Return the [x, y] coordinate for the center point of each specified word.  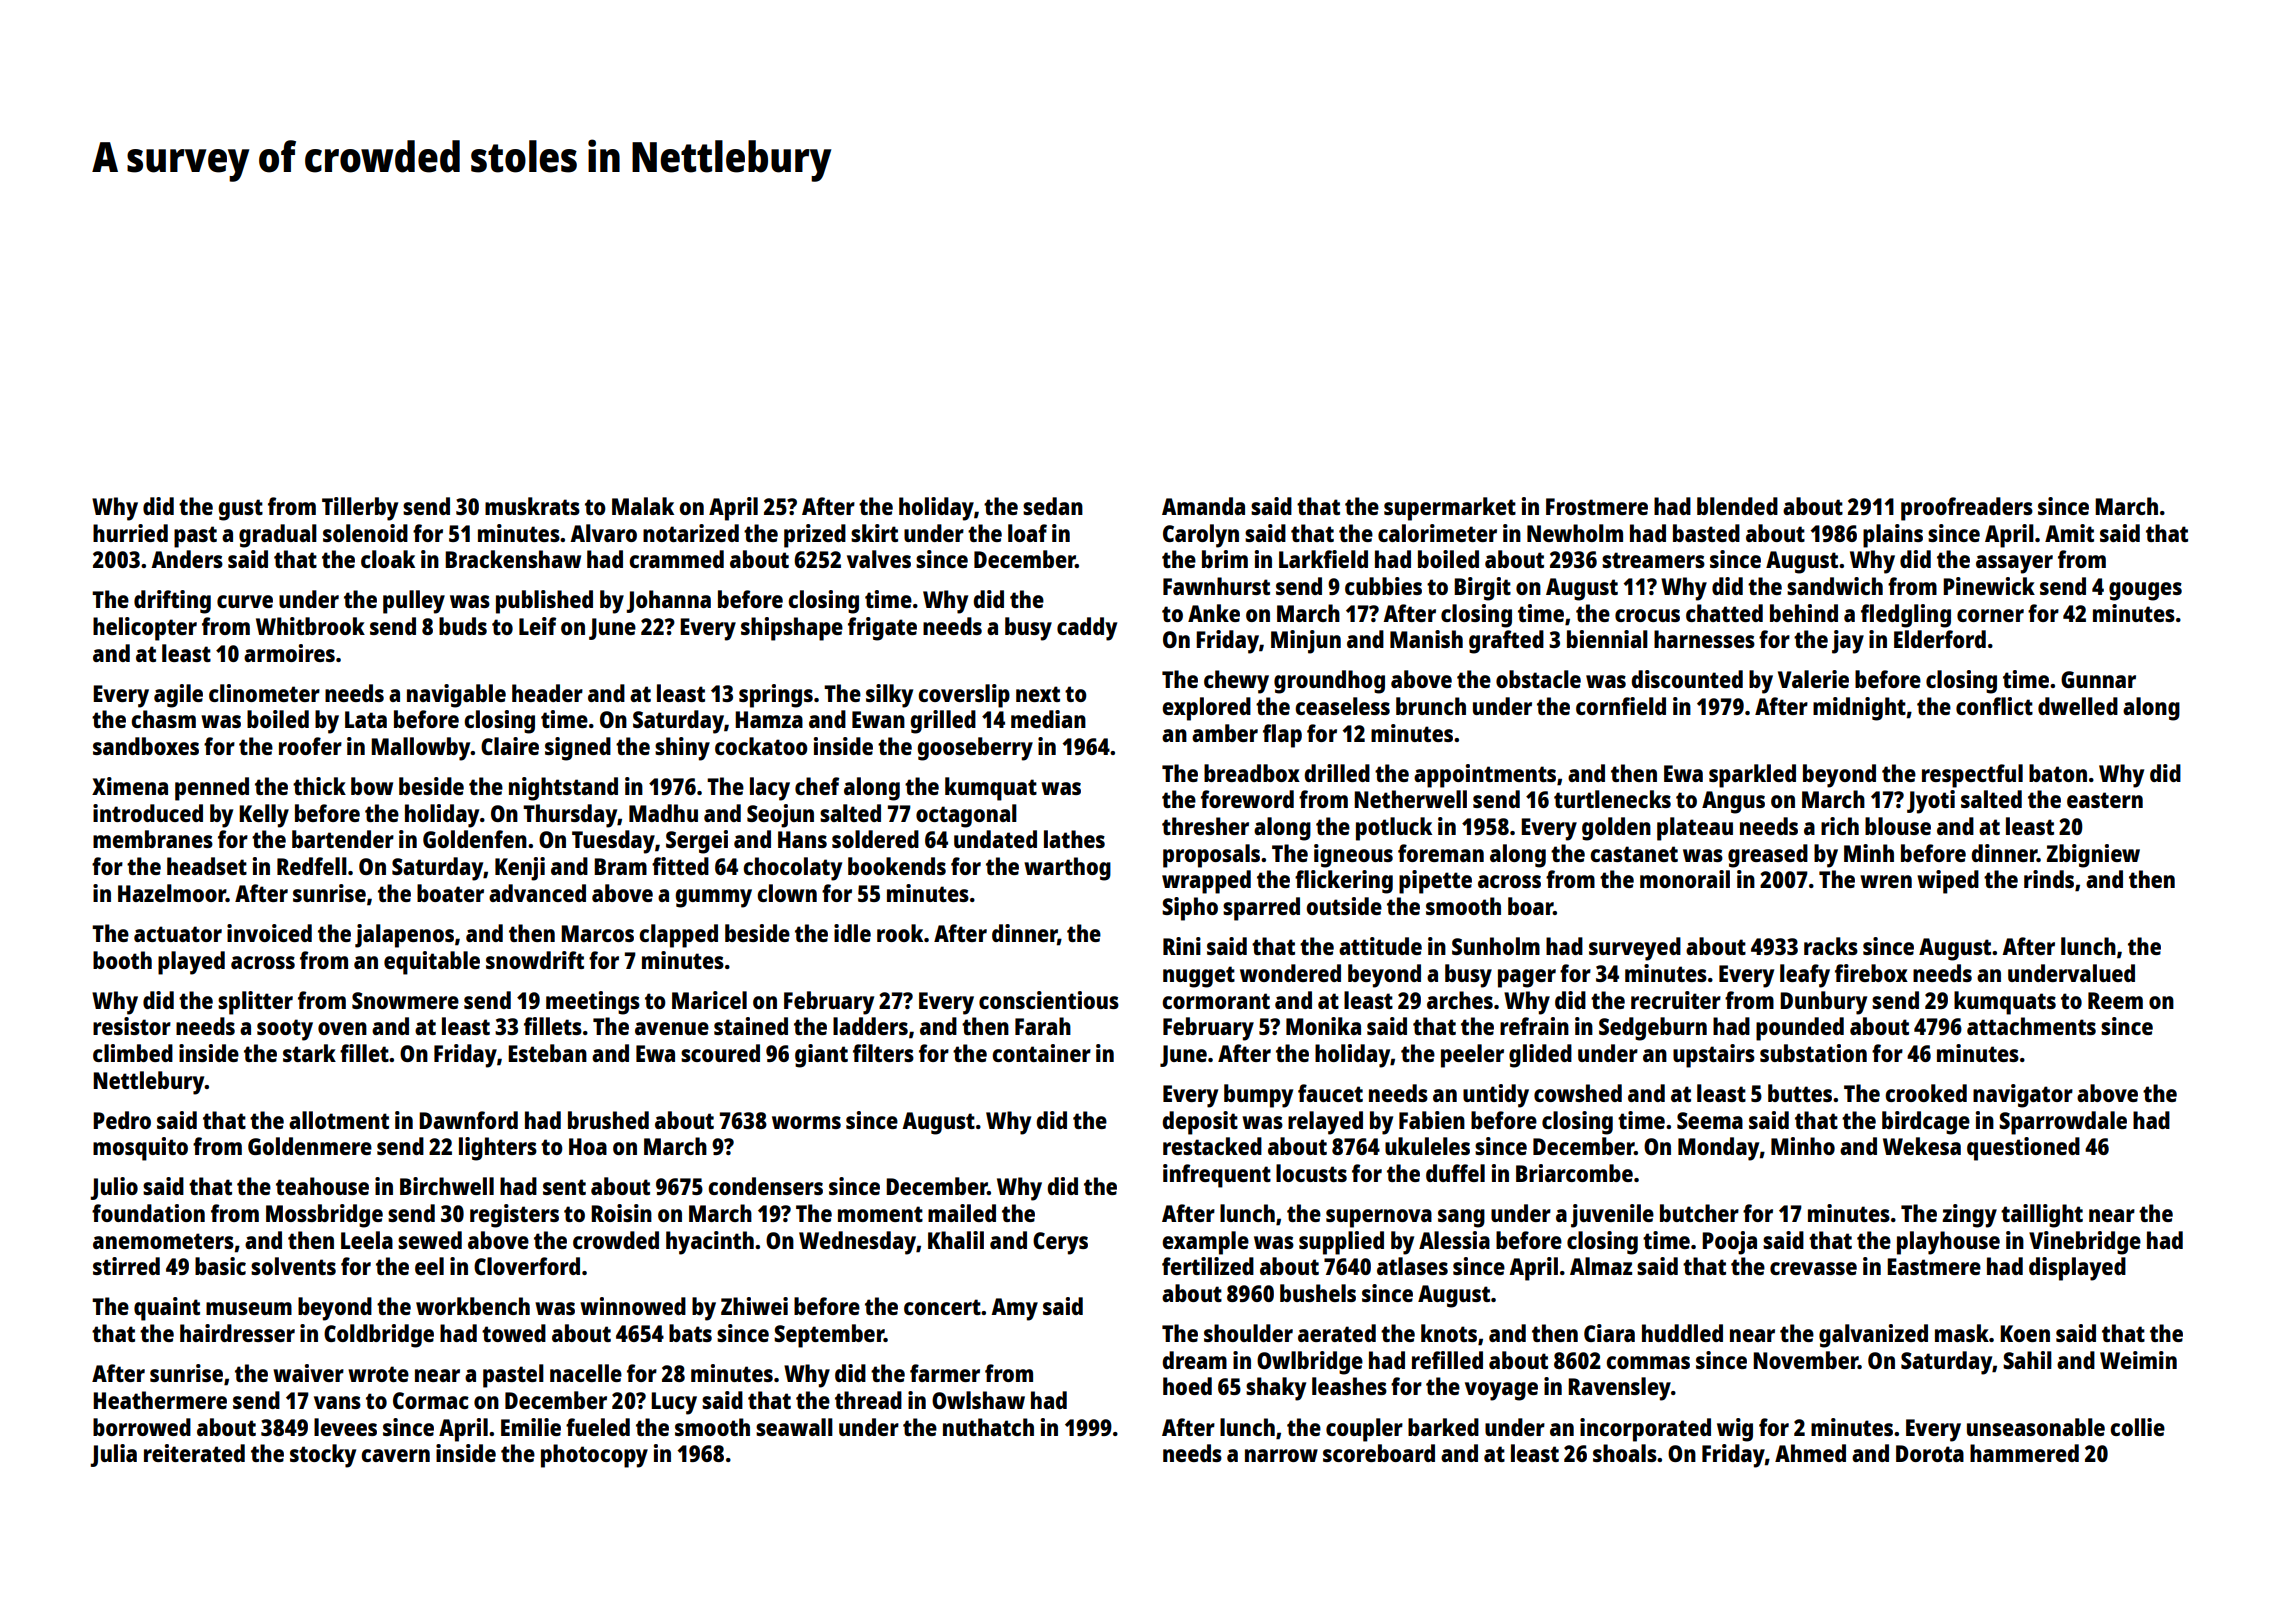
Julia [113, 1455]
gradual [278, 536]
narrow [1281, 1455]
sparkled [1752, 776]
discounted [1687, 679]
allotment [339, 1120]
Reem [2115, 1000]
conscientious [1049, 1000]
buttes [1800, 1093]
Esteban [547, 1053]
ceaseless [1342, 706]
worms [806, 1122]
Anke [1214, 613]
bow [372, 786]
